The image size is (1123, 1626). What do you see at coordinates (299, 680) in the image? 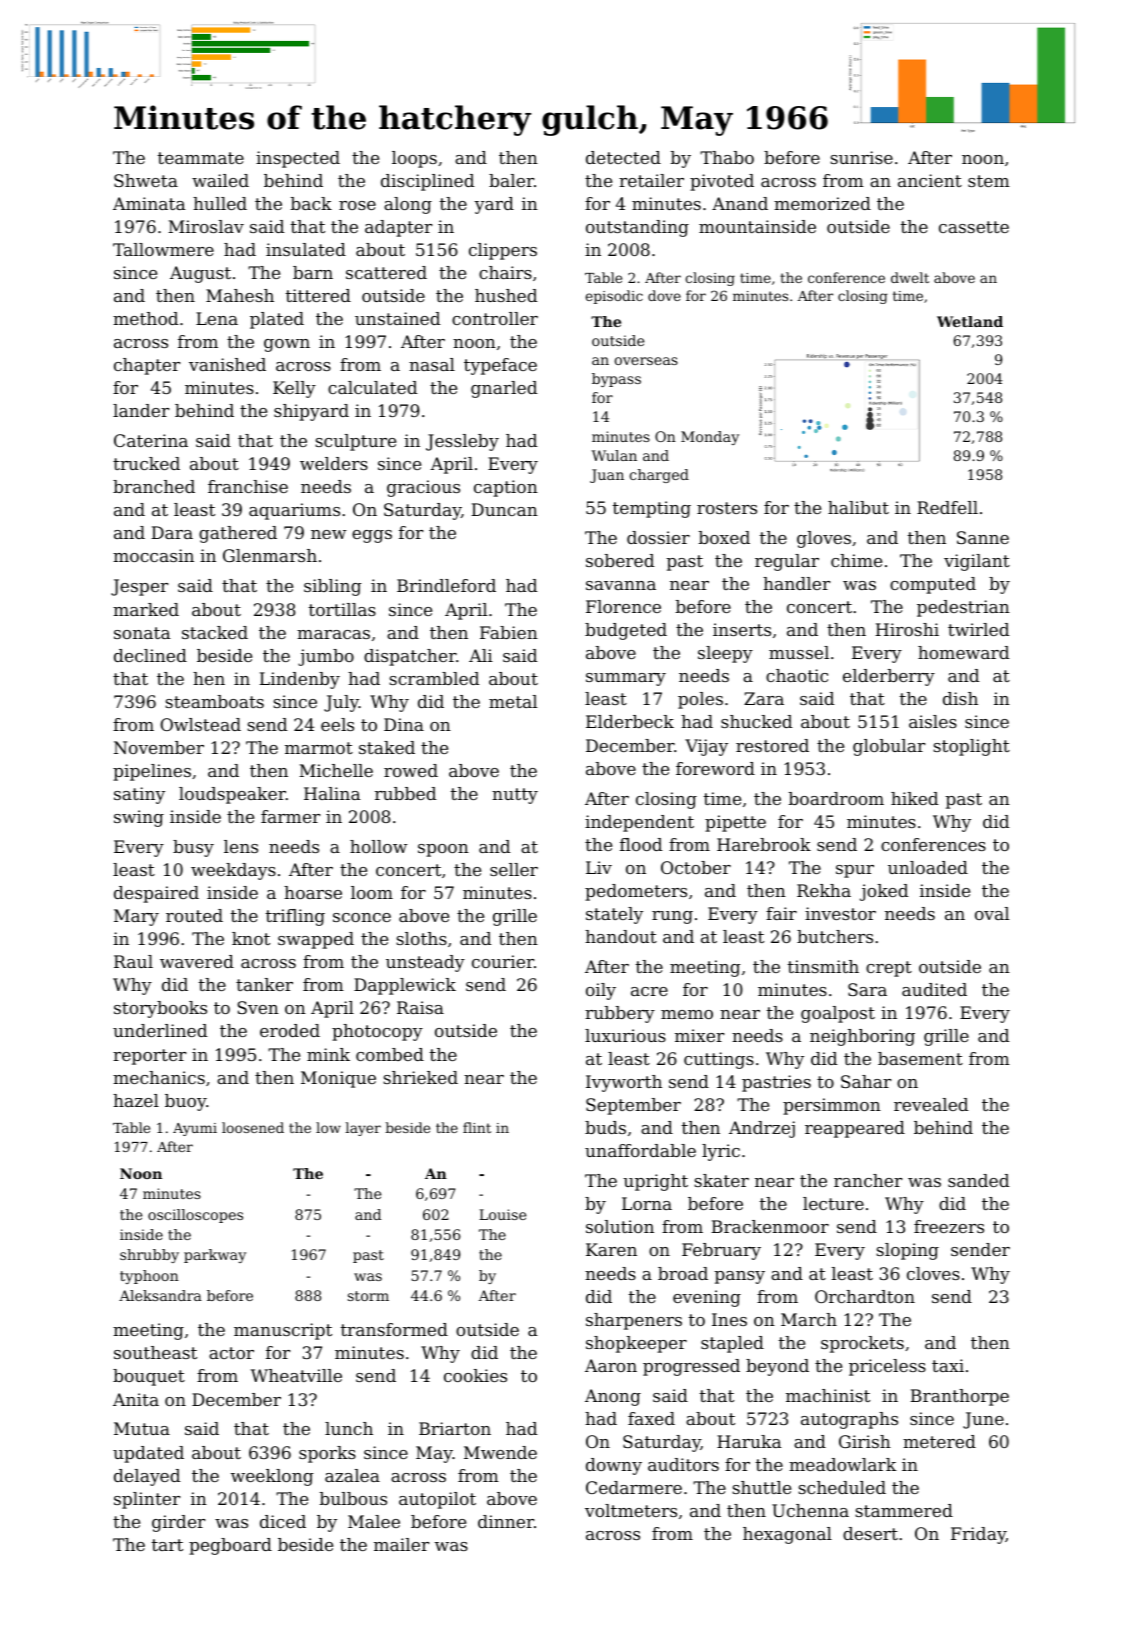
I see `Lindenby` at bounding box center [299, 680].
